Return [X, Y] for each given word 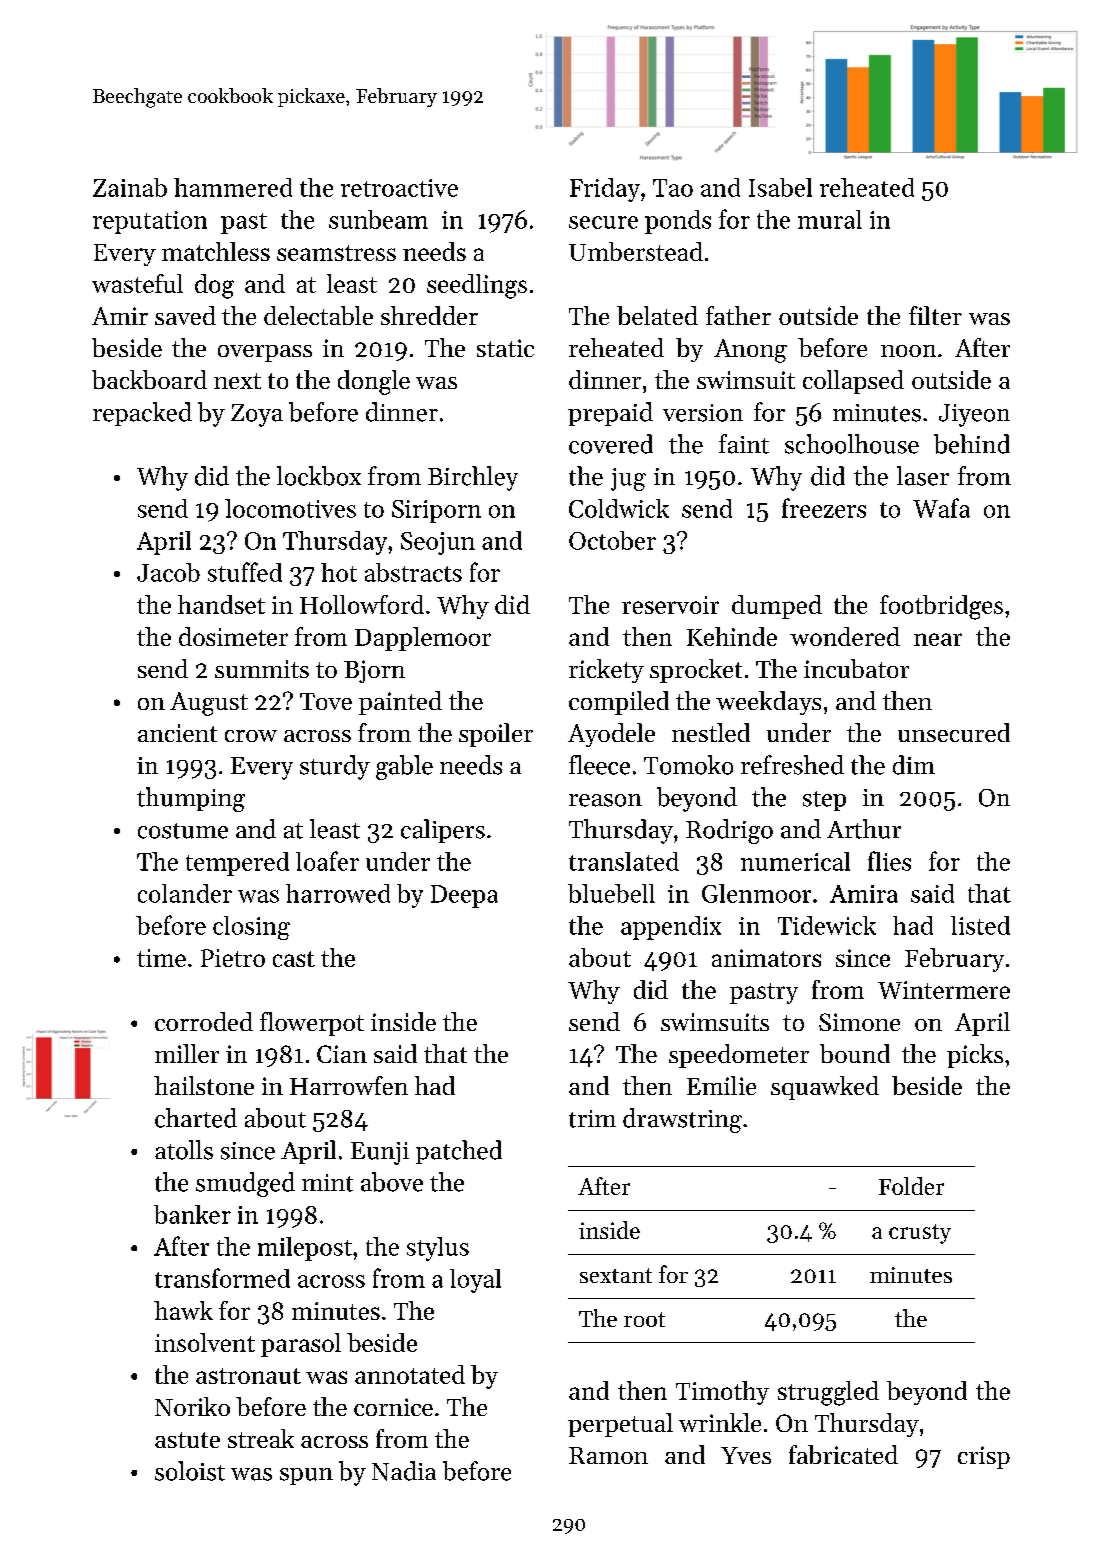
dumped [777, 607]
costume [183, 831]
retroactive [399, 188]
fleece [599, 765]
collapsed [853, 382]
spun [306, 1476]
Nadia [404, 1471]
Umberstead [636, 251]
